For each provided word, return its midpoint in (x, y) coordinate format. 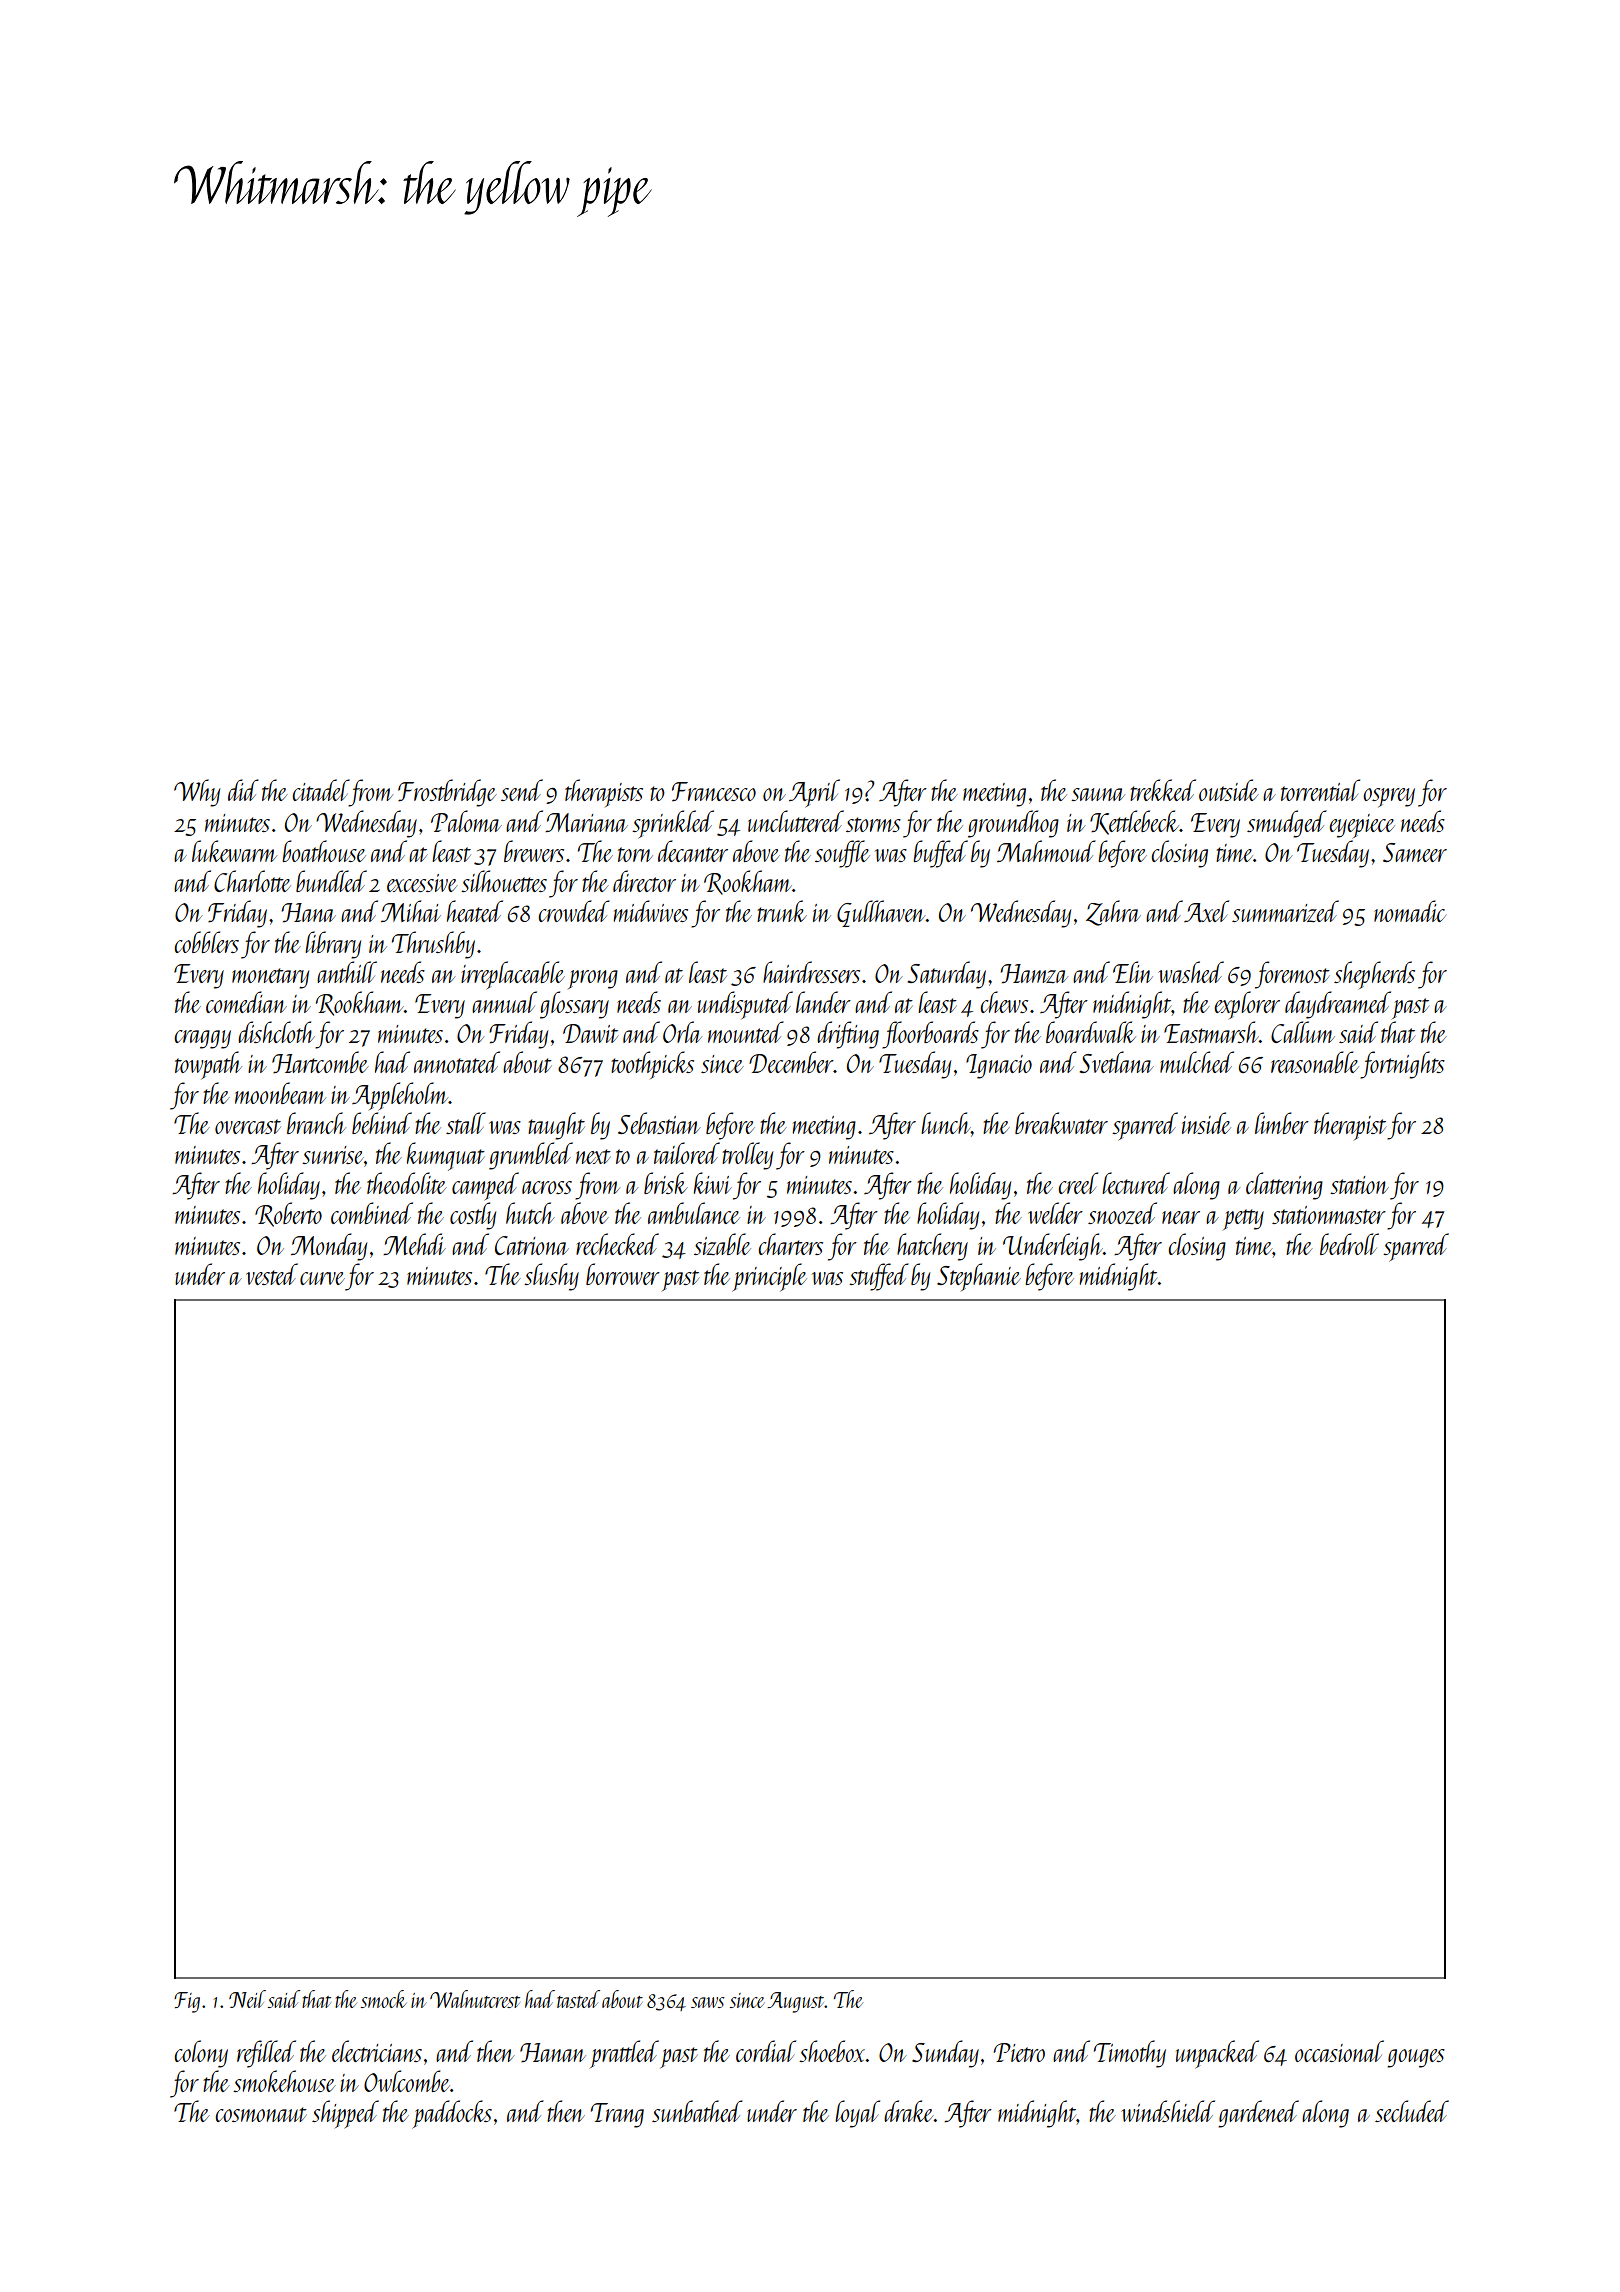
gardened (1258, 2114)
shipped (345, 2114)
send (522, 790)
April (814, 793)
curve (322, 1278)
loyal (857, 2114)
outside (1229, 790)
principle (769, 1277)
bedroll (1349, 1244)
